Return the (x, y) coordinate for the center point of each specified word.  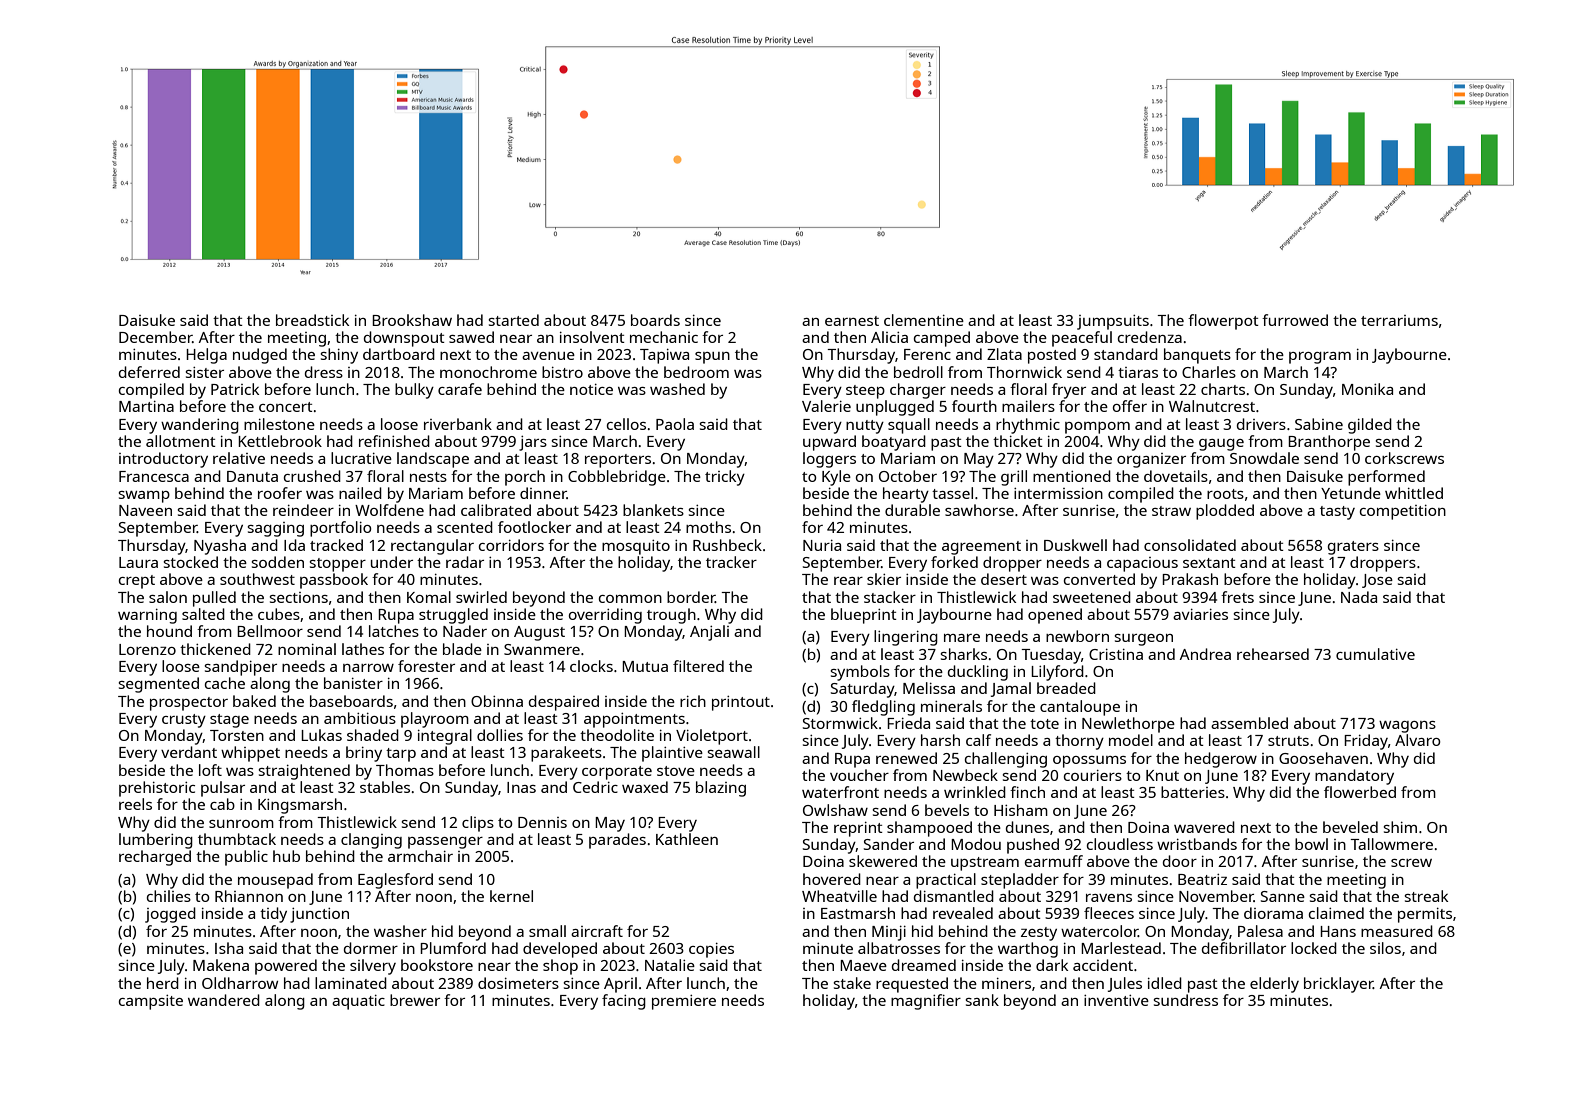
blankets (653, 510)
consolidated (1190, 545)
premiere (684, 1002)
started (513, 320)
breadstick (312, 320)
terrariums (1399, 320)
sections (298, 597)
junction (319, 915)
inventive (1116, 1000)
